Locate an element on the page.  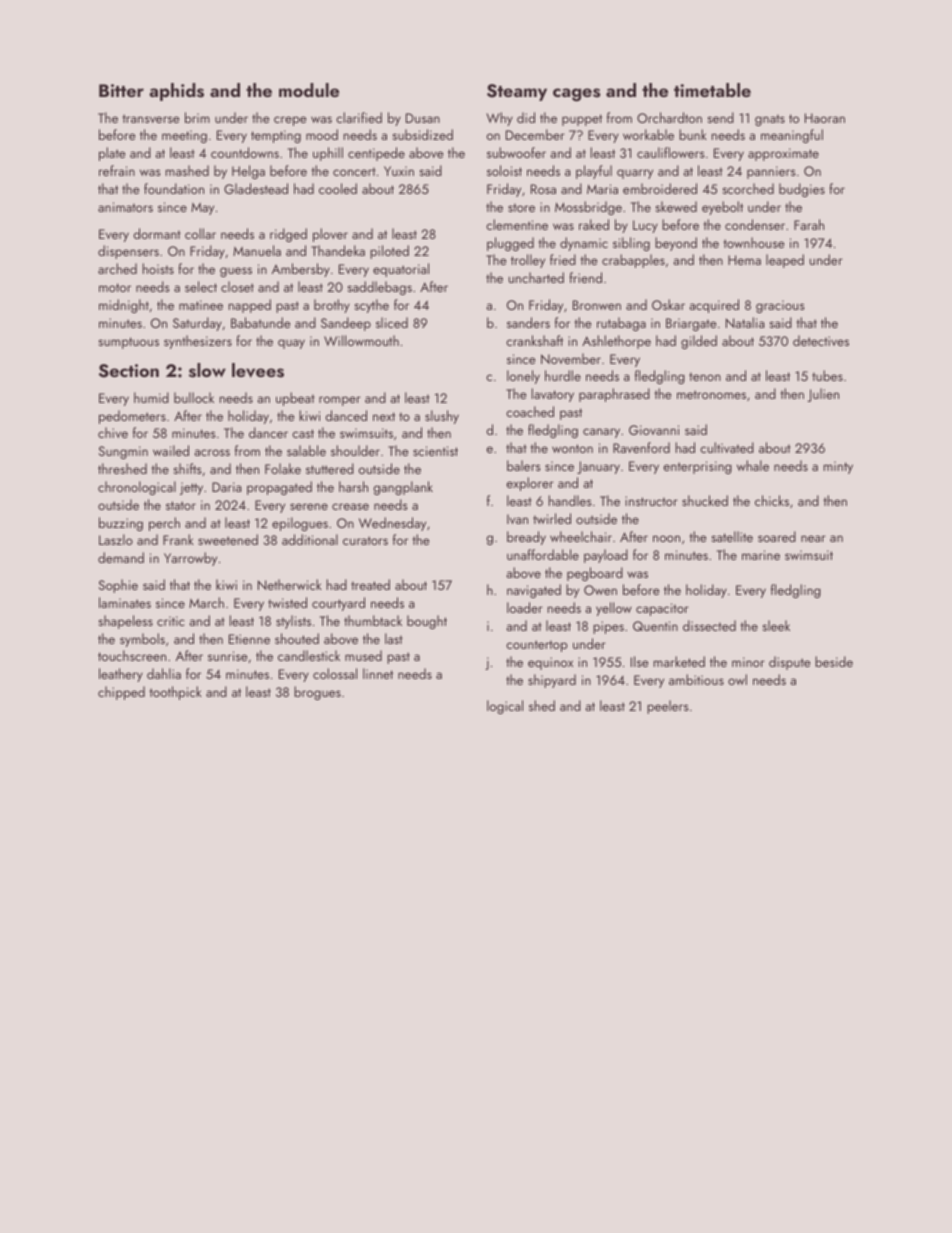
plover is located at coordinates (330, 235).
